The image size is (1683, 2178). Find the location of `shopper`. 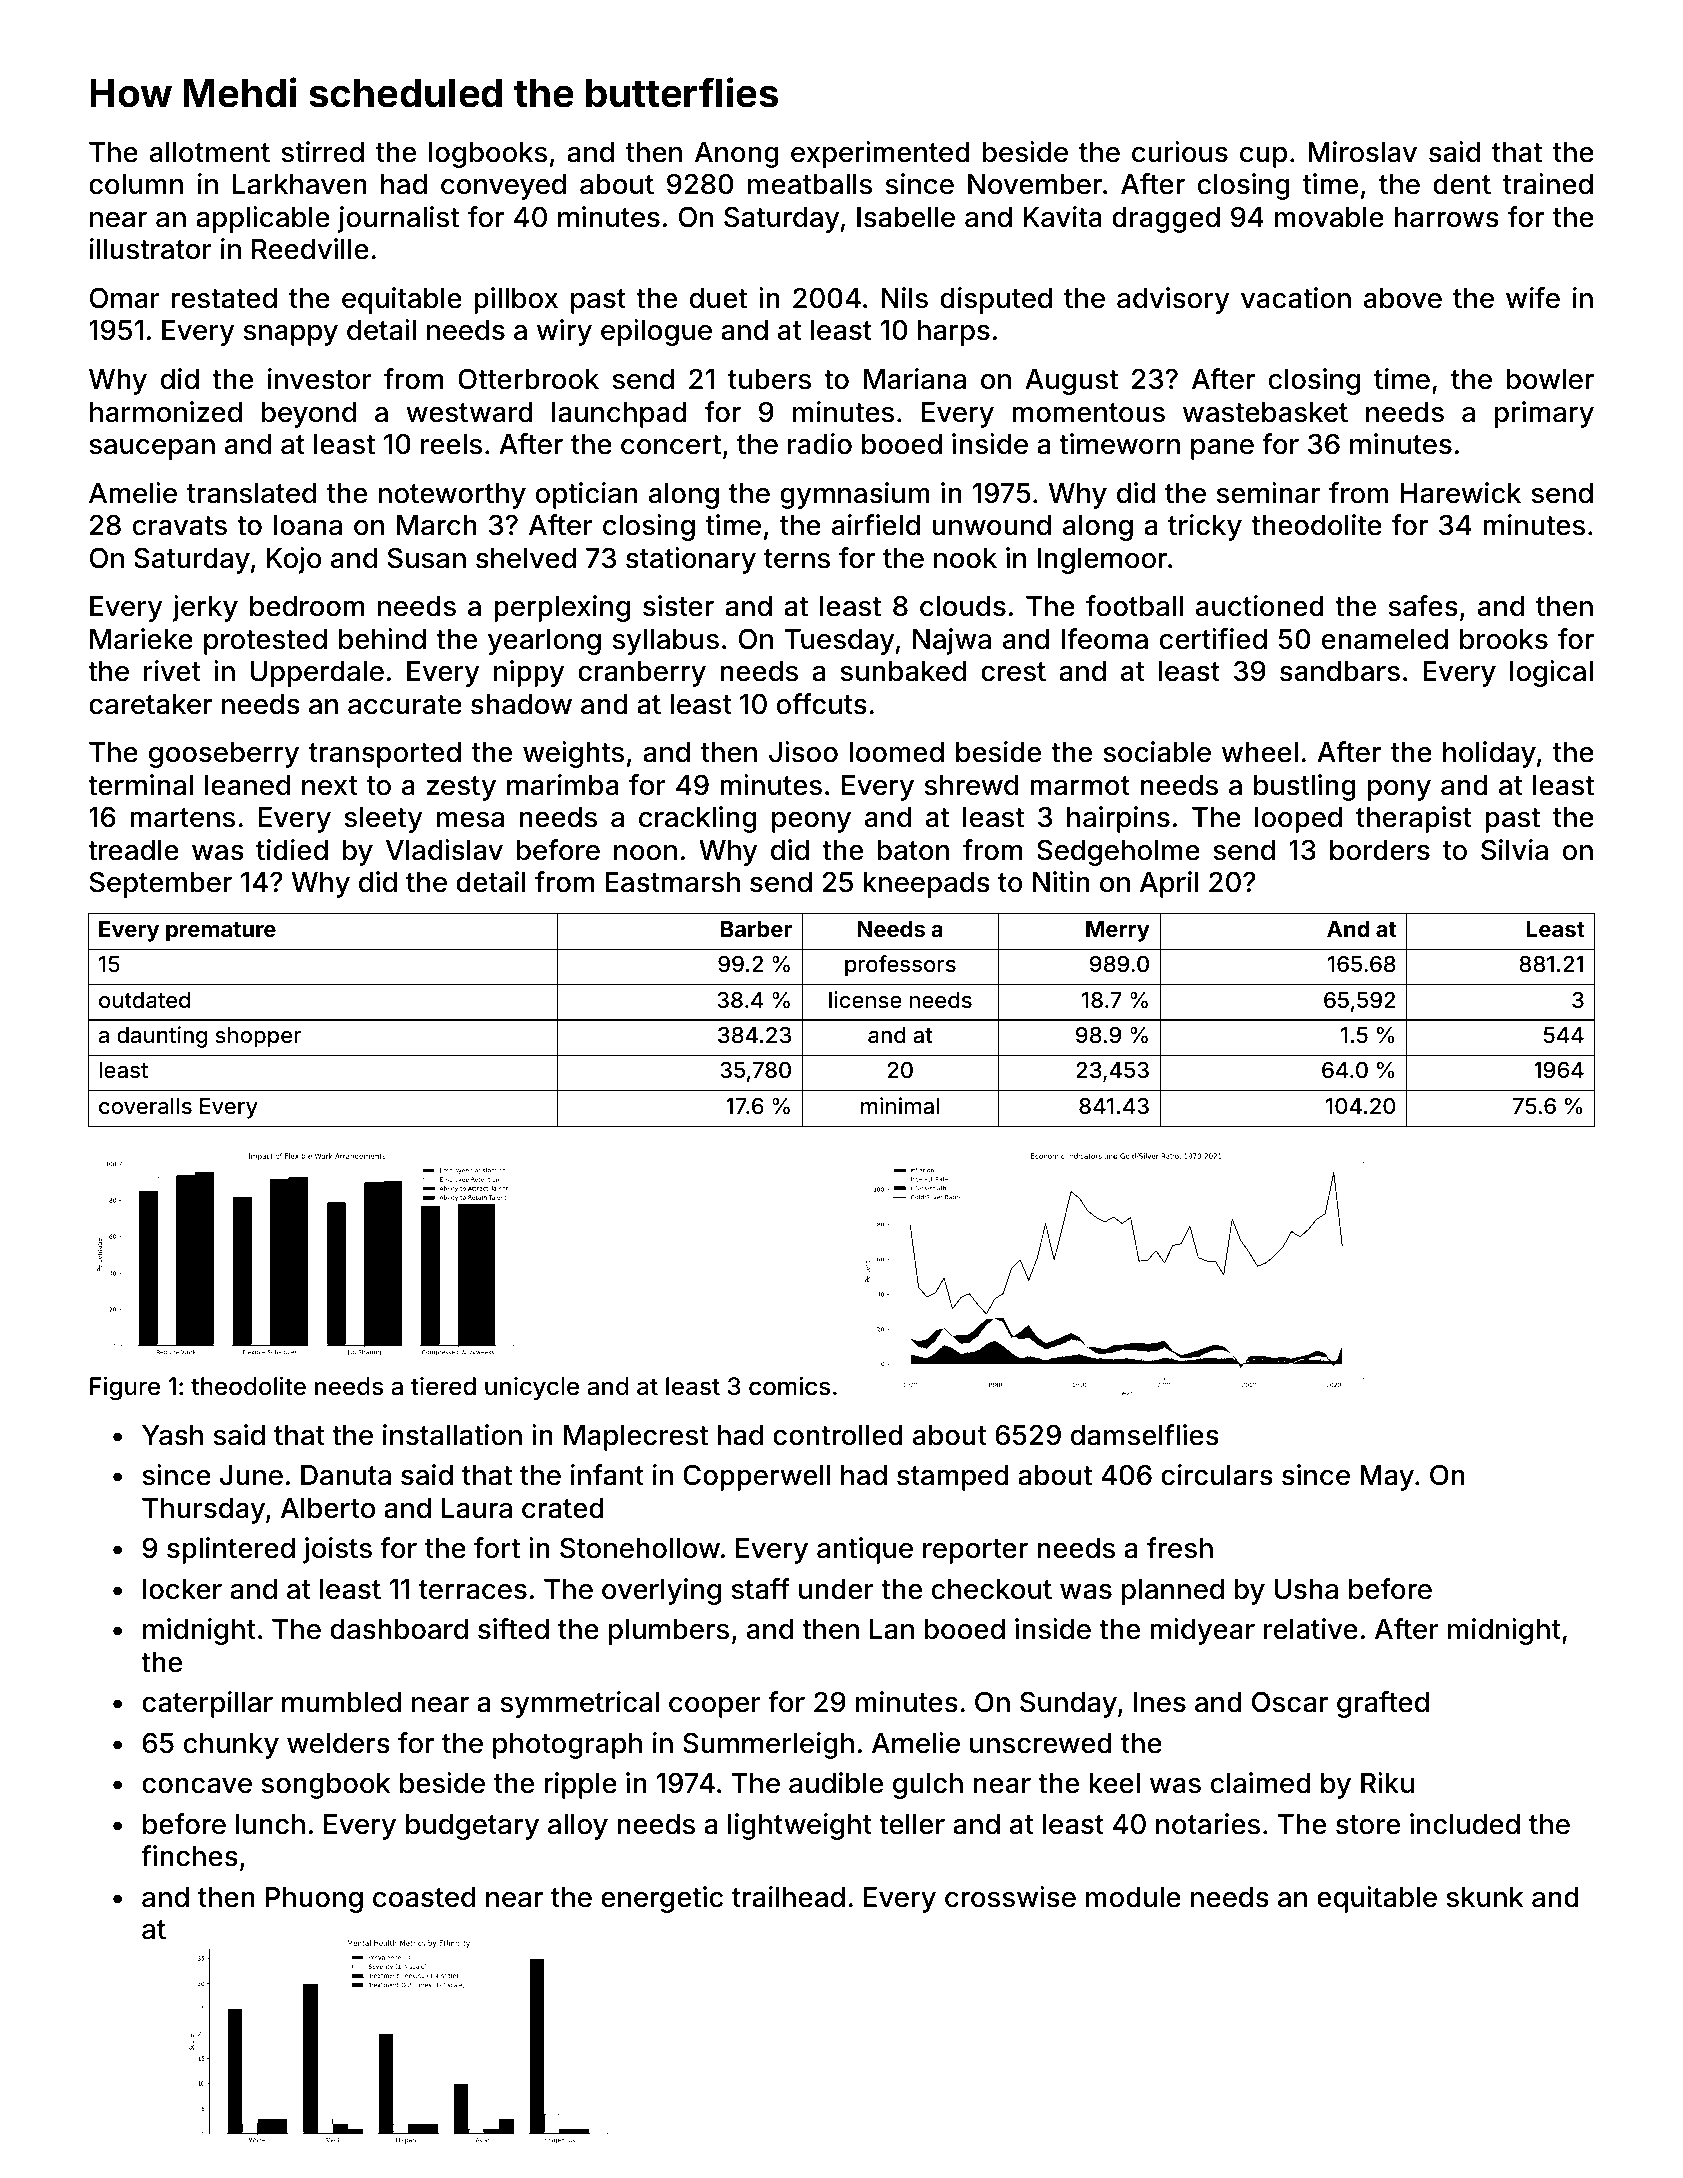

shopper is located at coordinates (258, 1037).
